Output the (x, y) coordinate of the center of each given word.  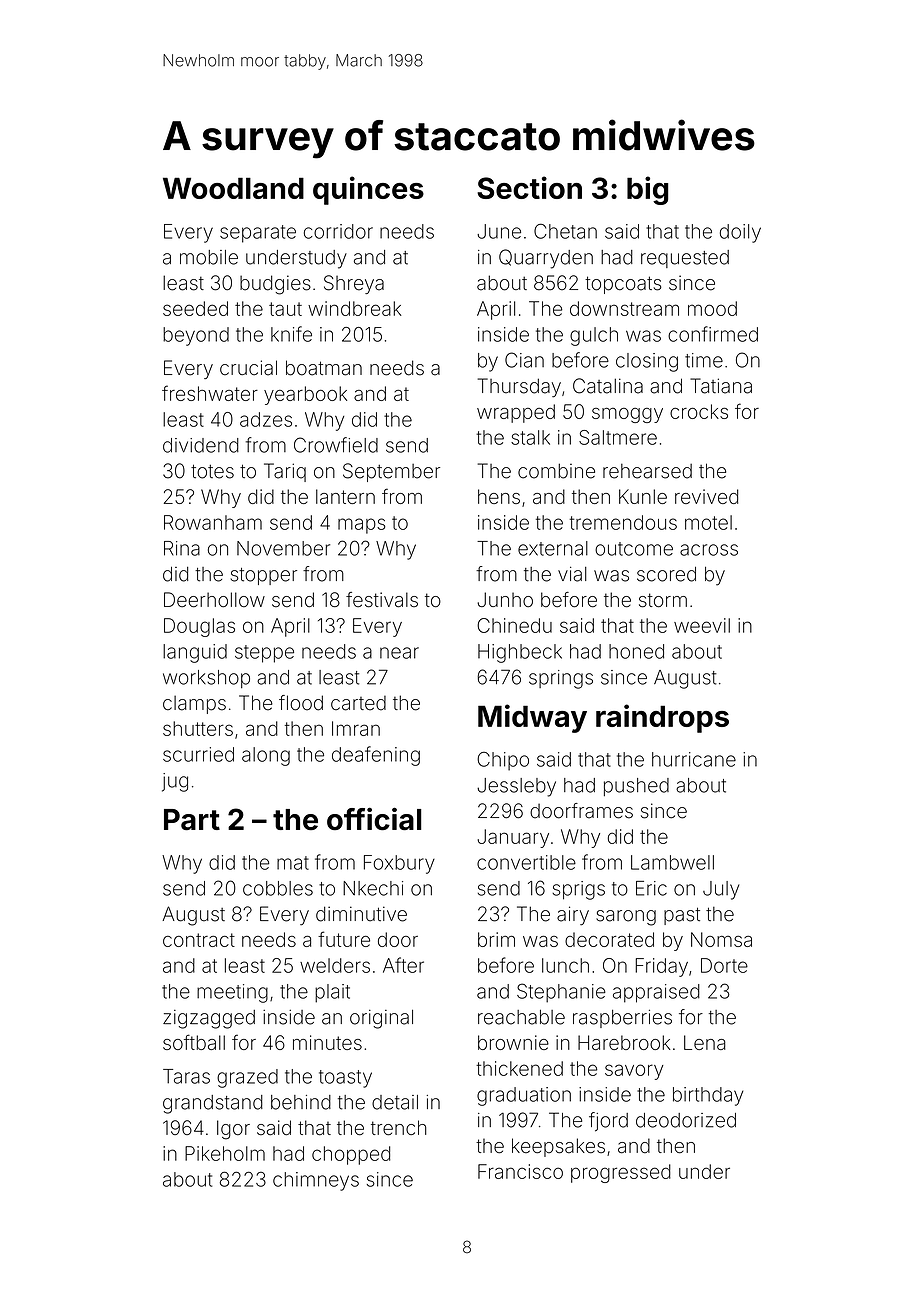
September (391, 472)
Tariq (285, 472)
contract (199, 940)
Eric (651, 888)
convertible (526, 862)
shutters (198, 728)
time (704, 360)
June (499, 231)
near (399, 653)
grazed (247, 1078)
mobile (209, 257)
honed (636, 651)
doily (740, 233)
